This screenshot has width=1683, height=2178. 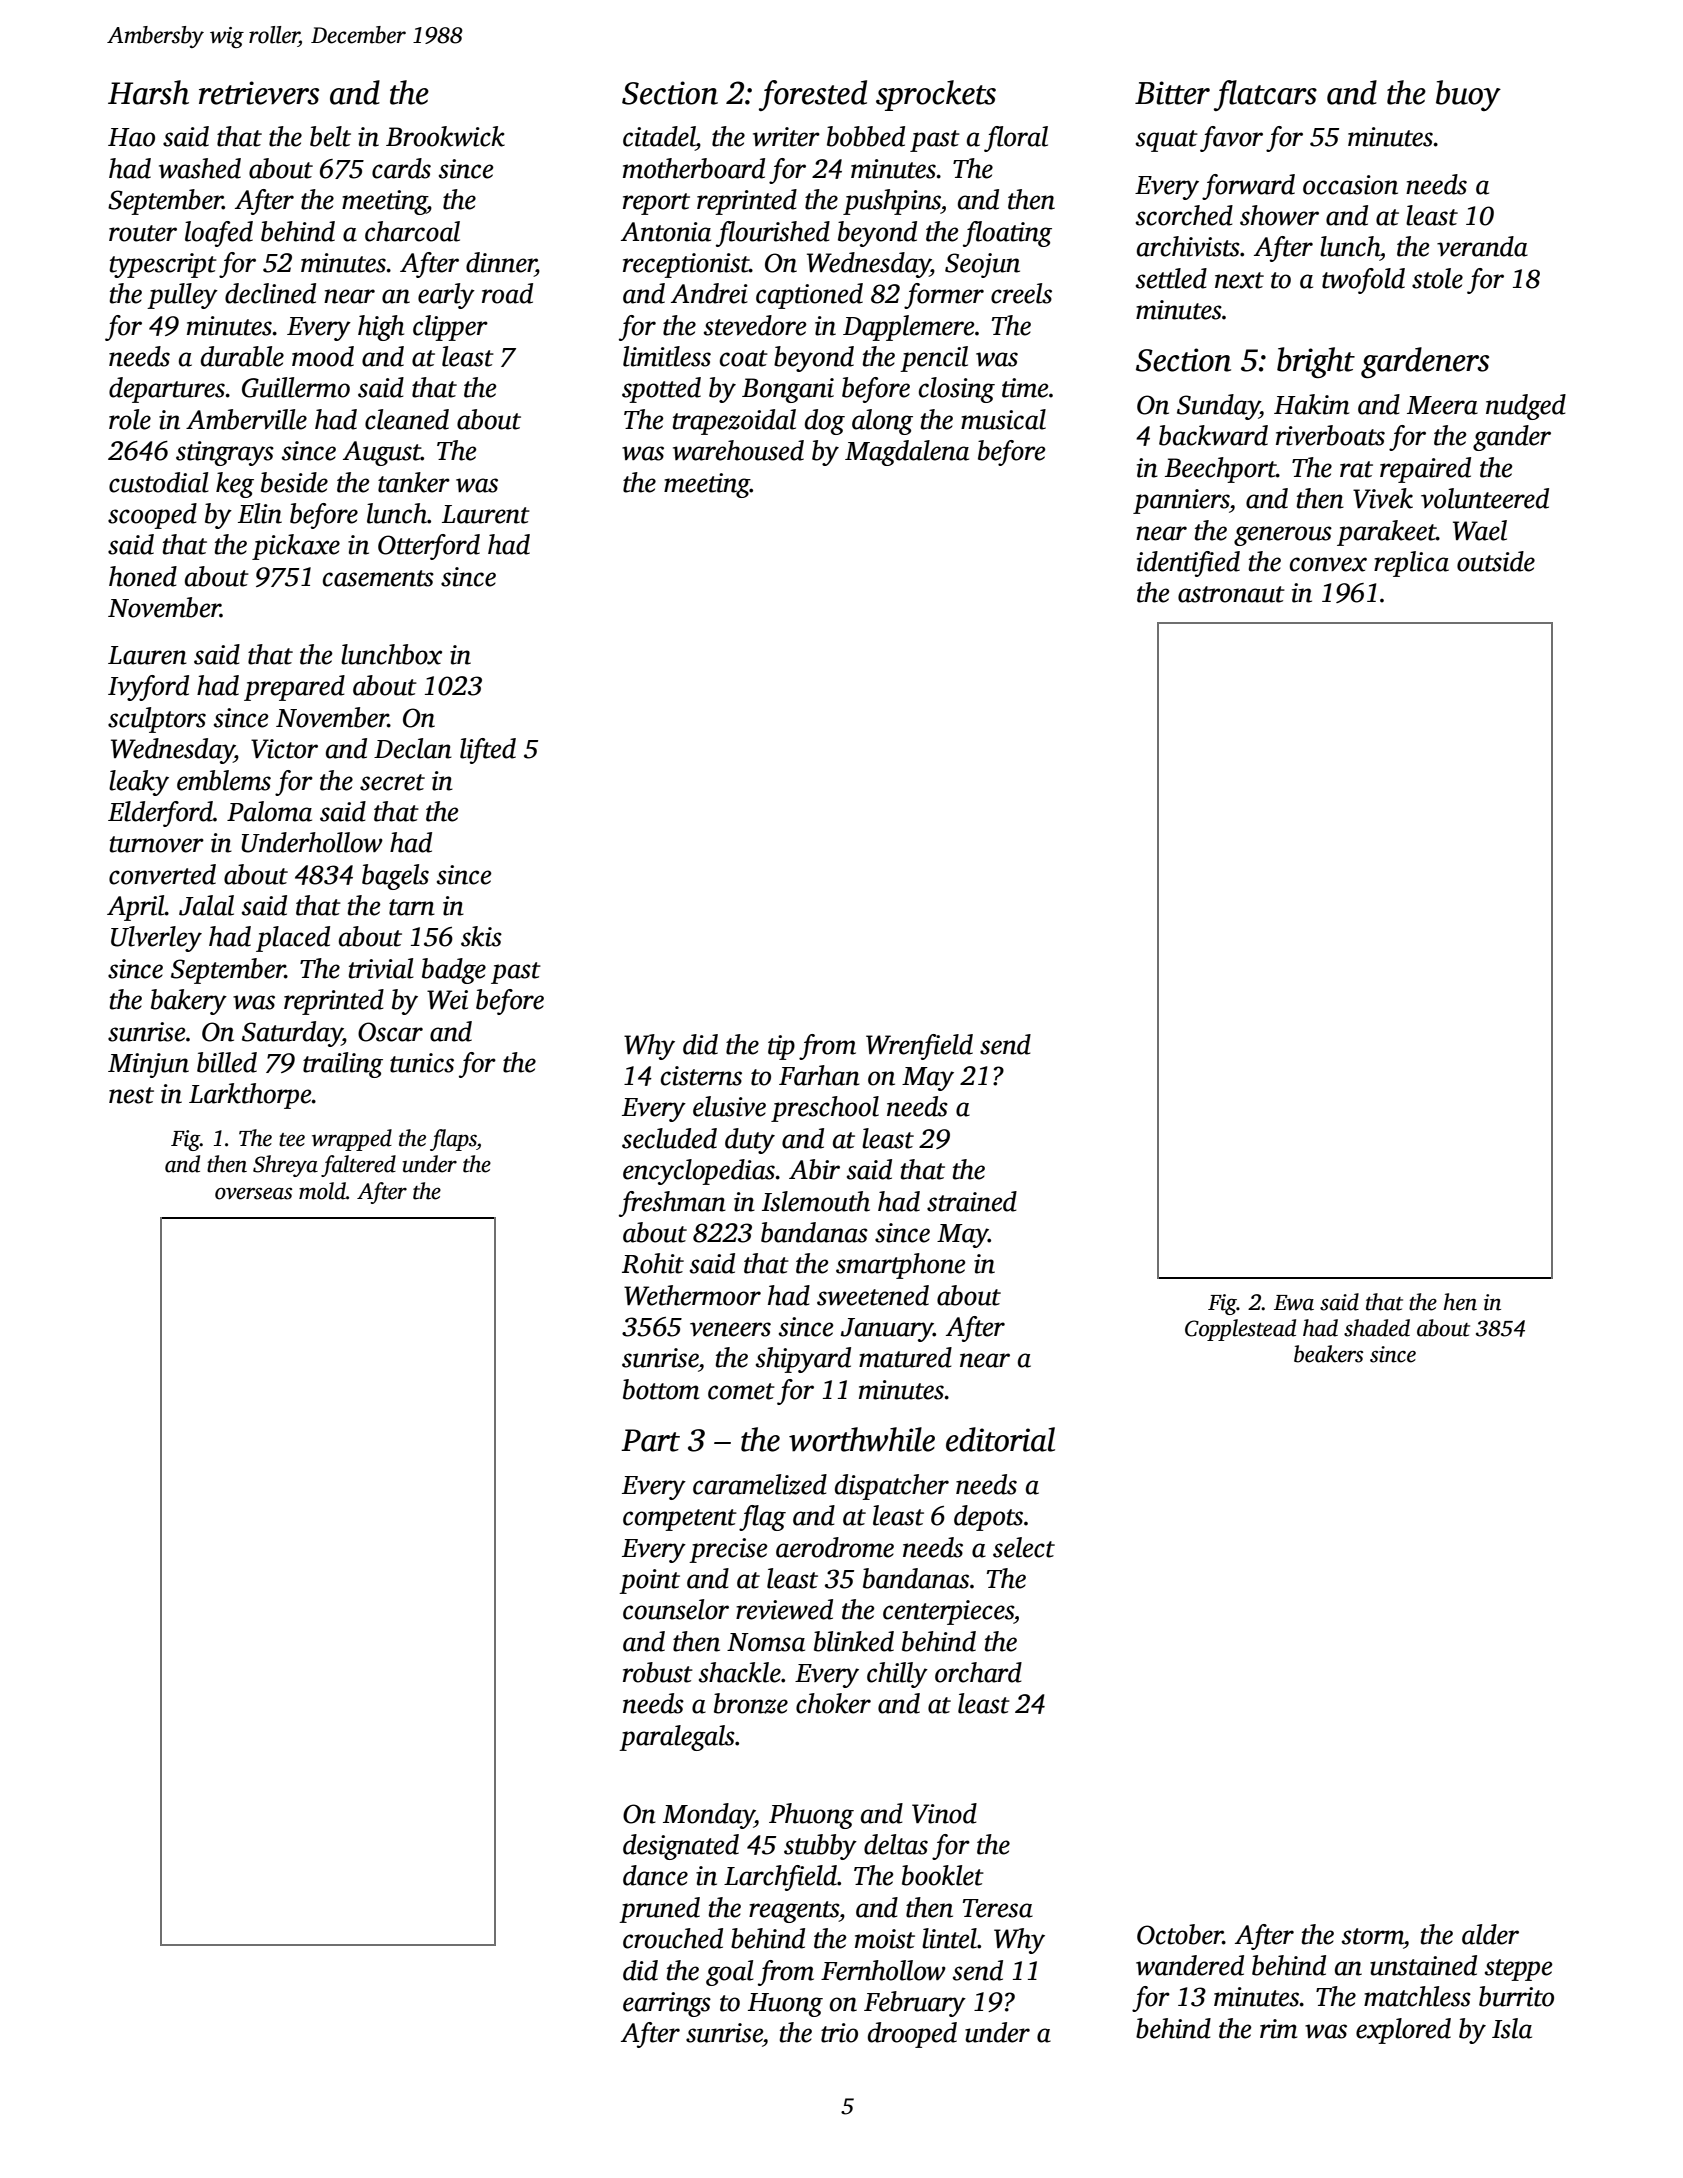 I want to click on competent, so click(x=680, y=1520).
